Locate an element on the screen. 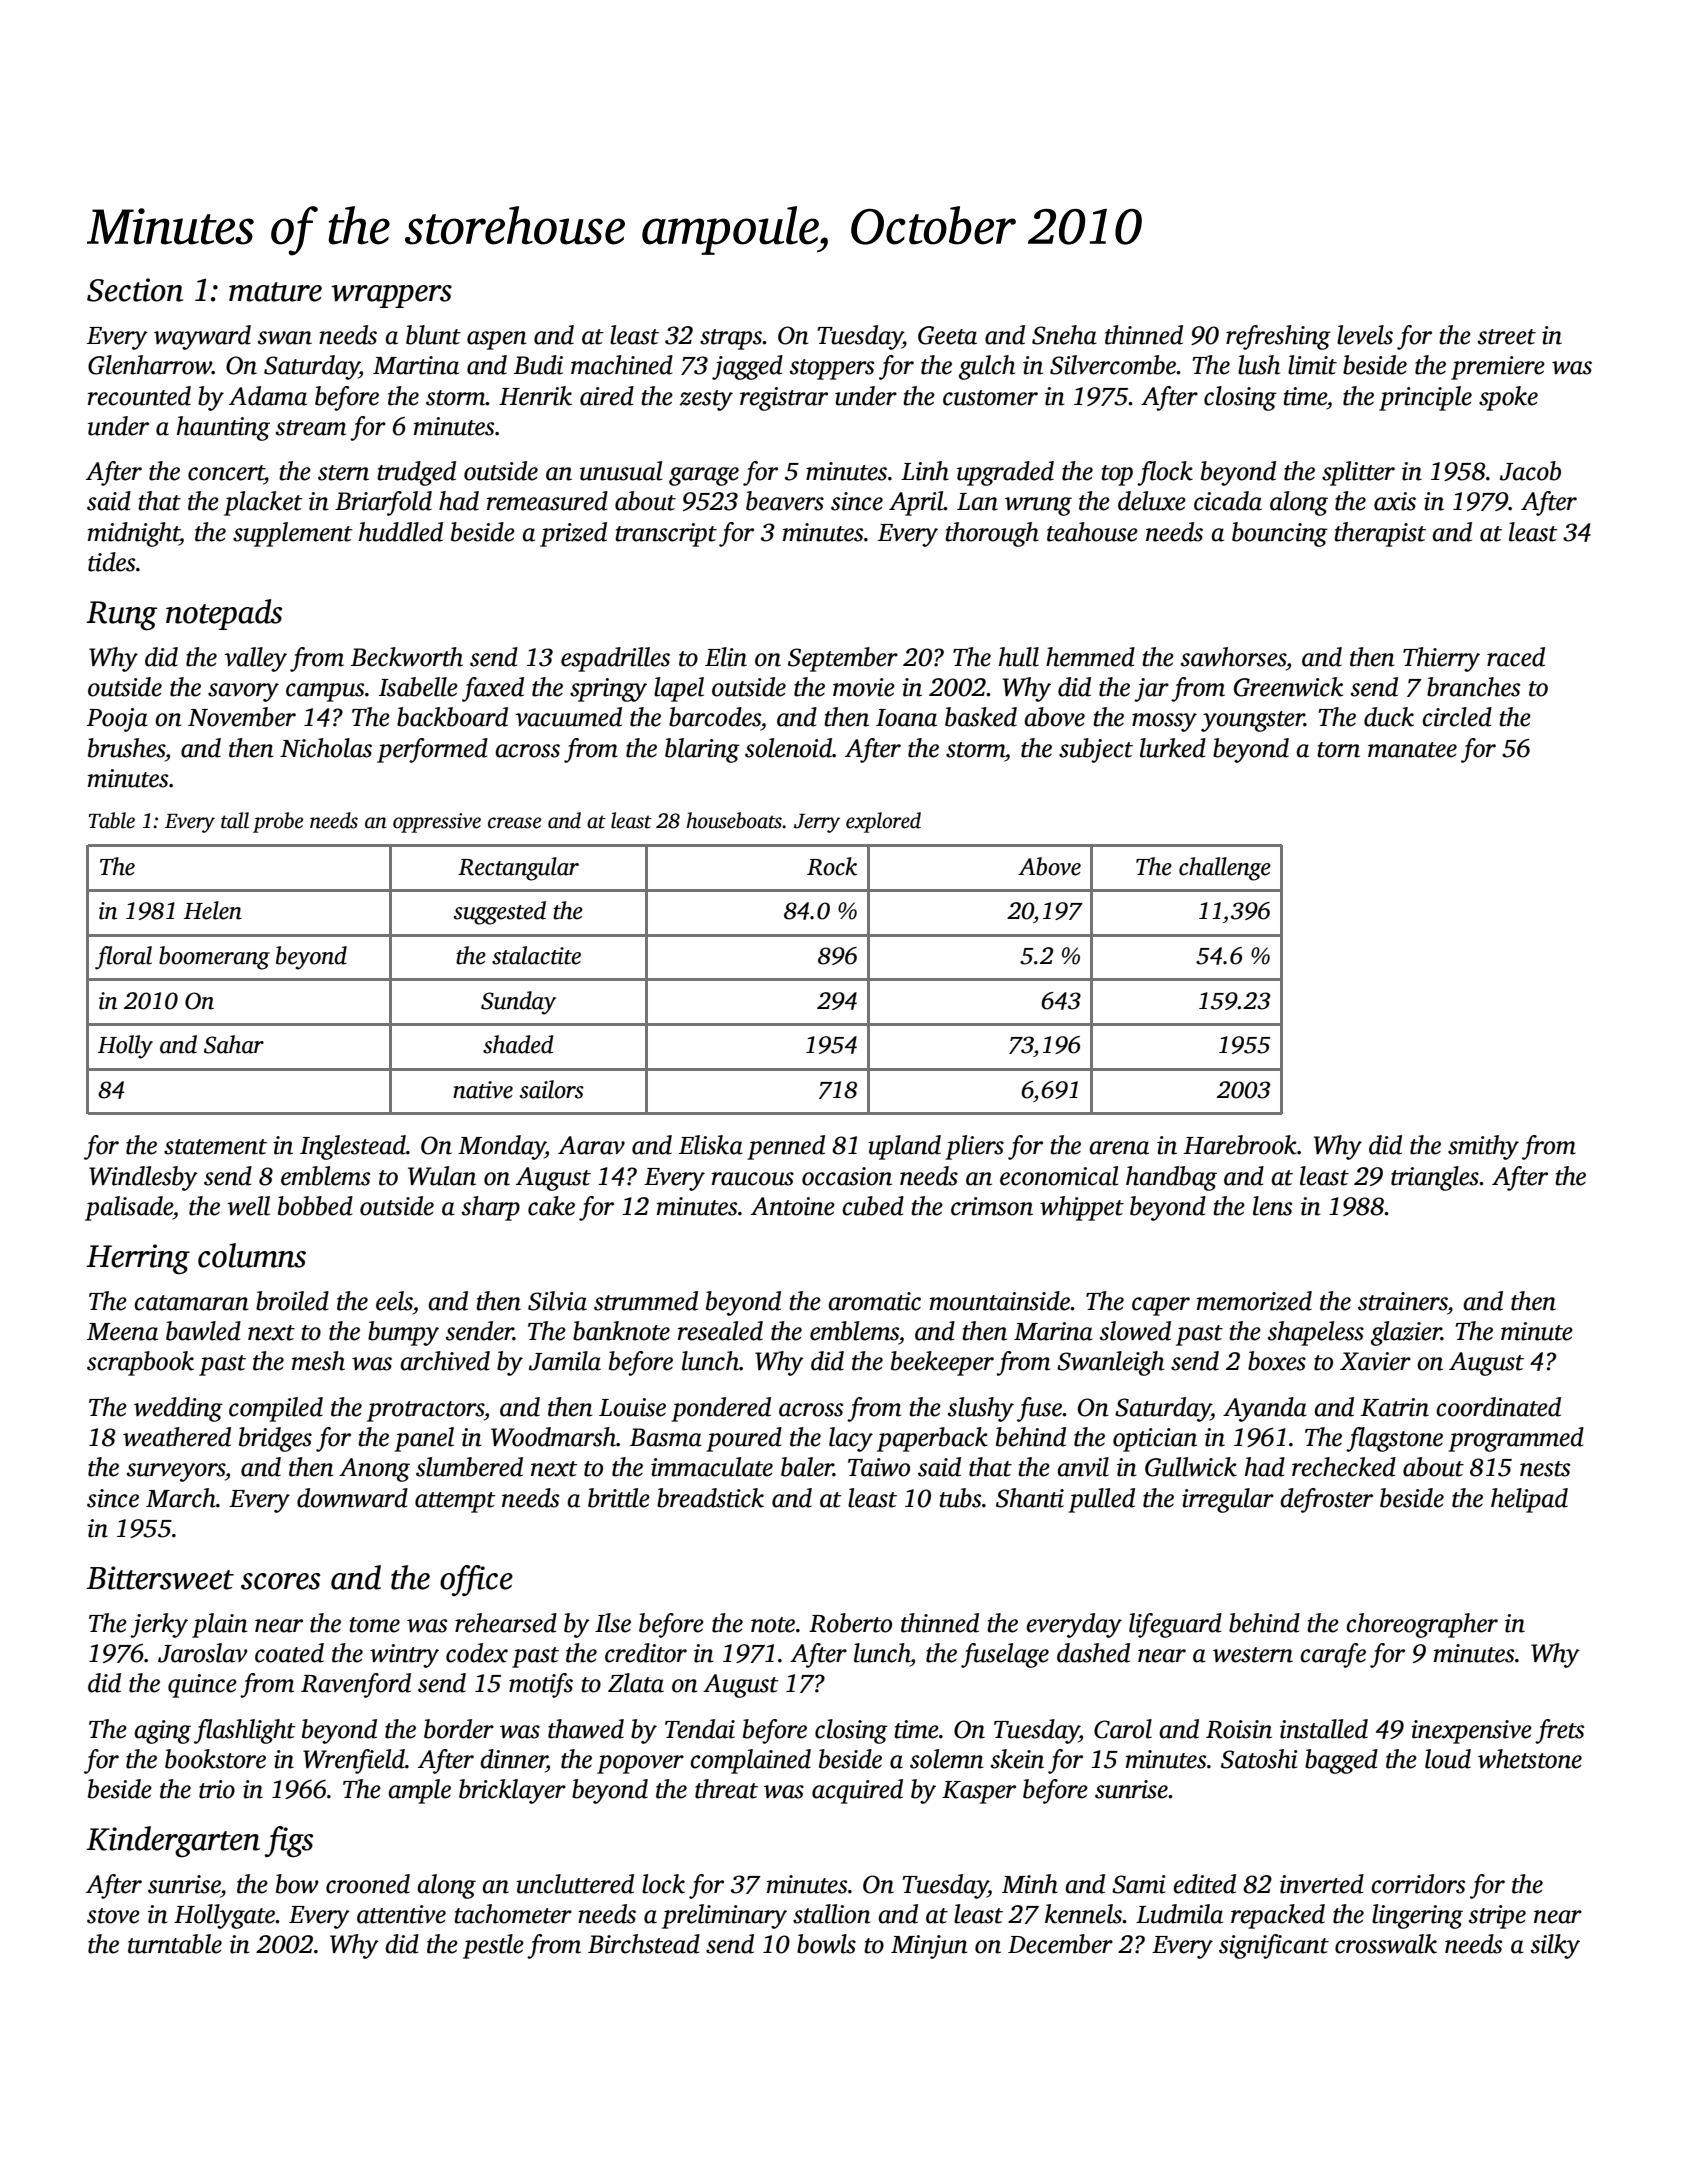 The image size is (1683, 2178). stalactite is located at coordinates (536, 955).
